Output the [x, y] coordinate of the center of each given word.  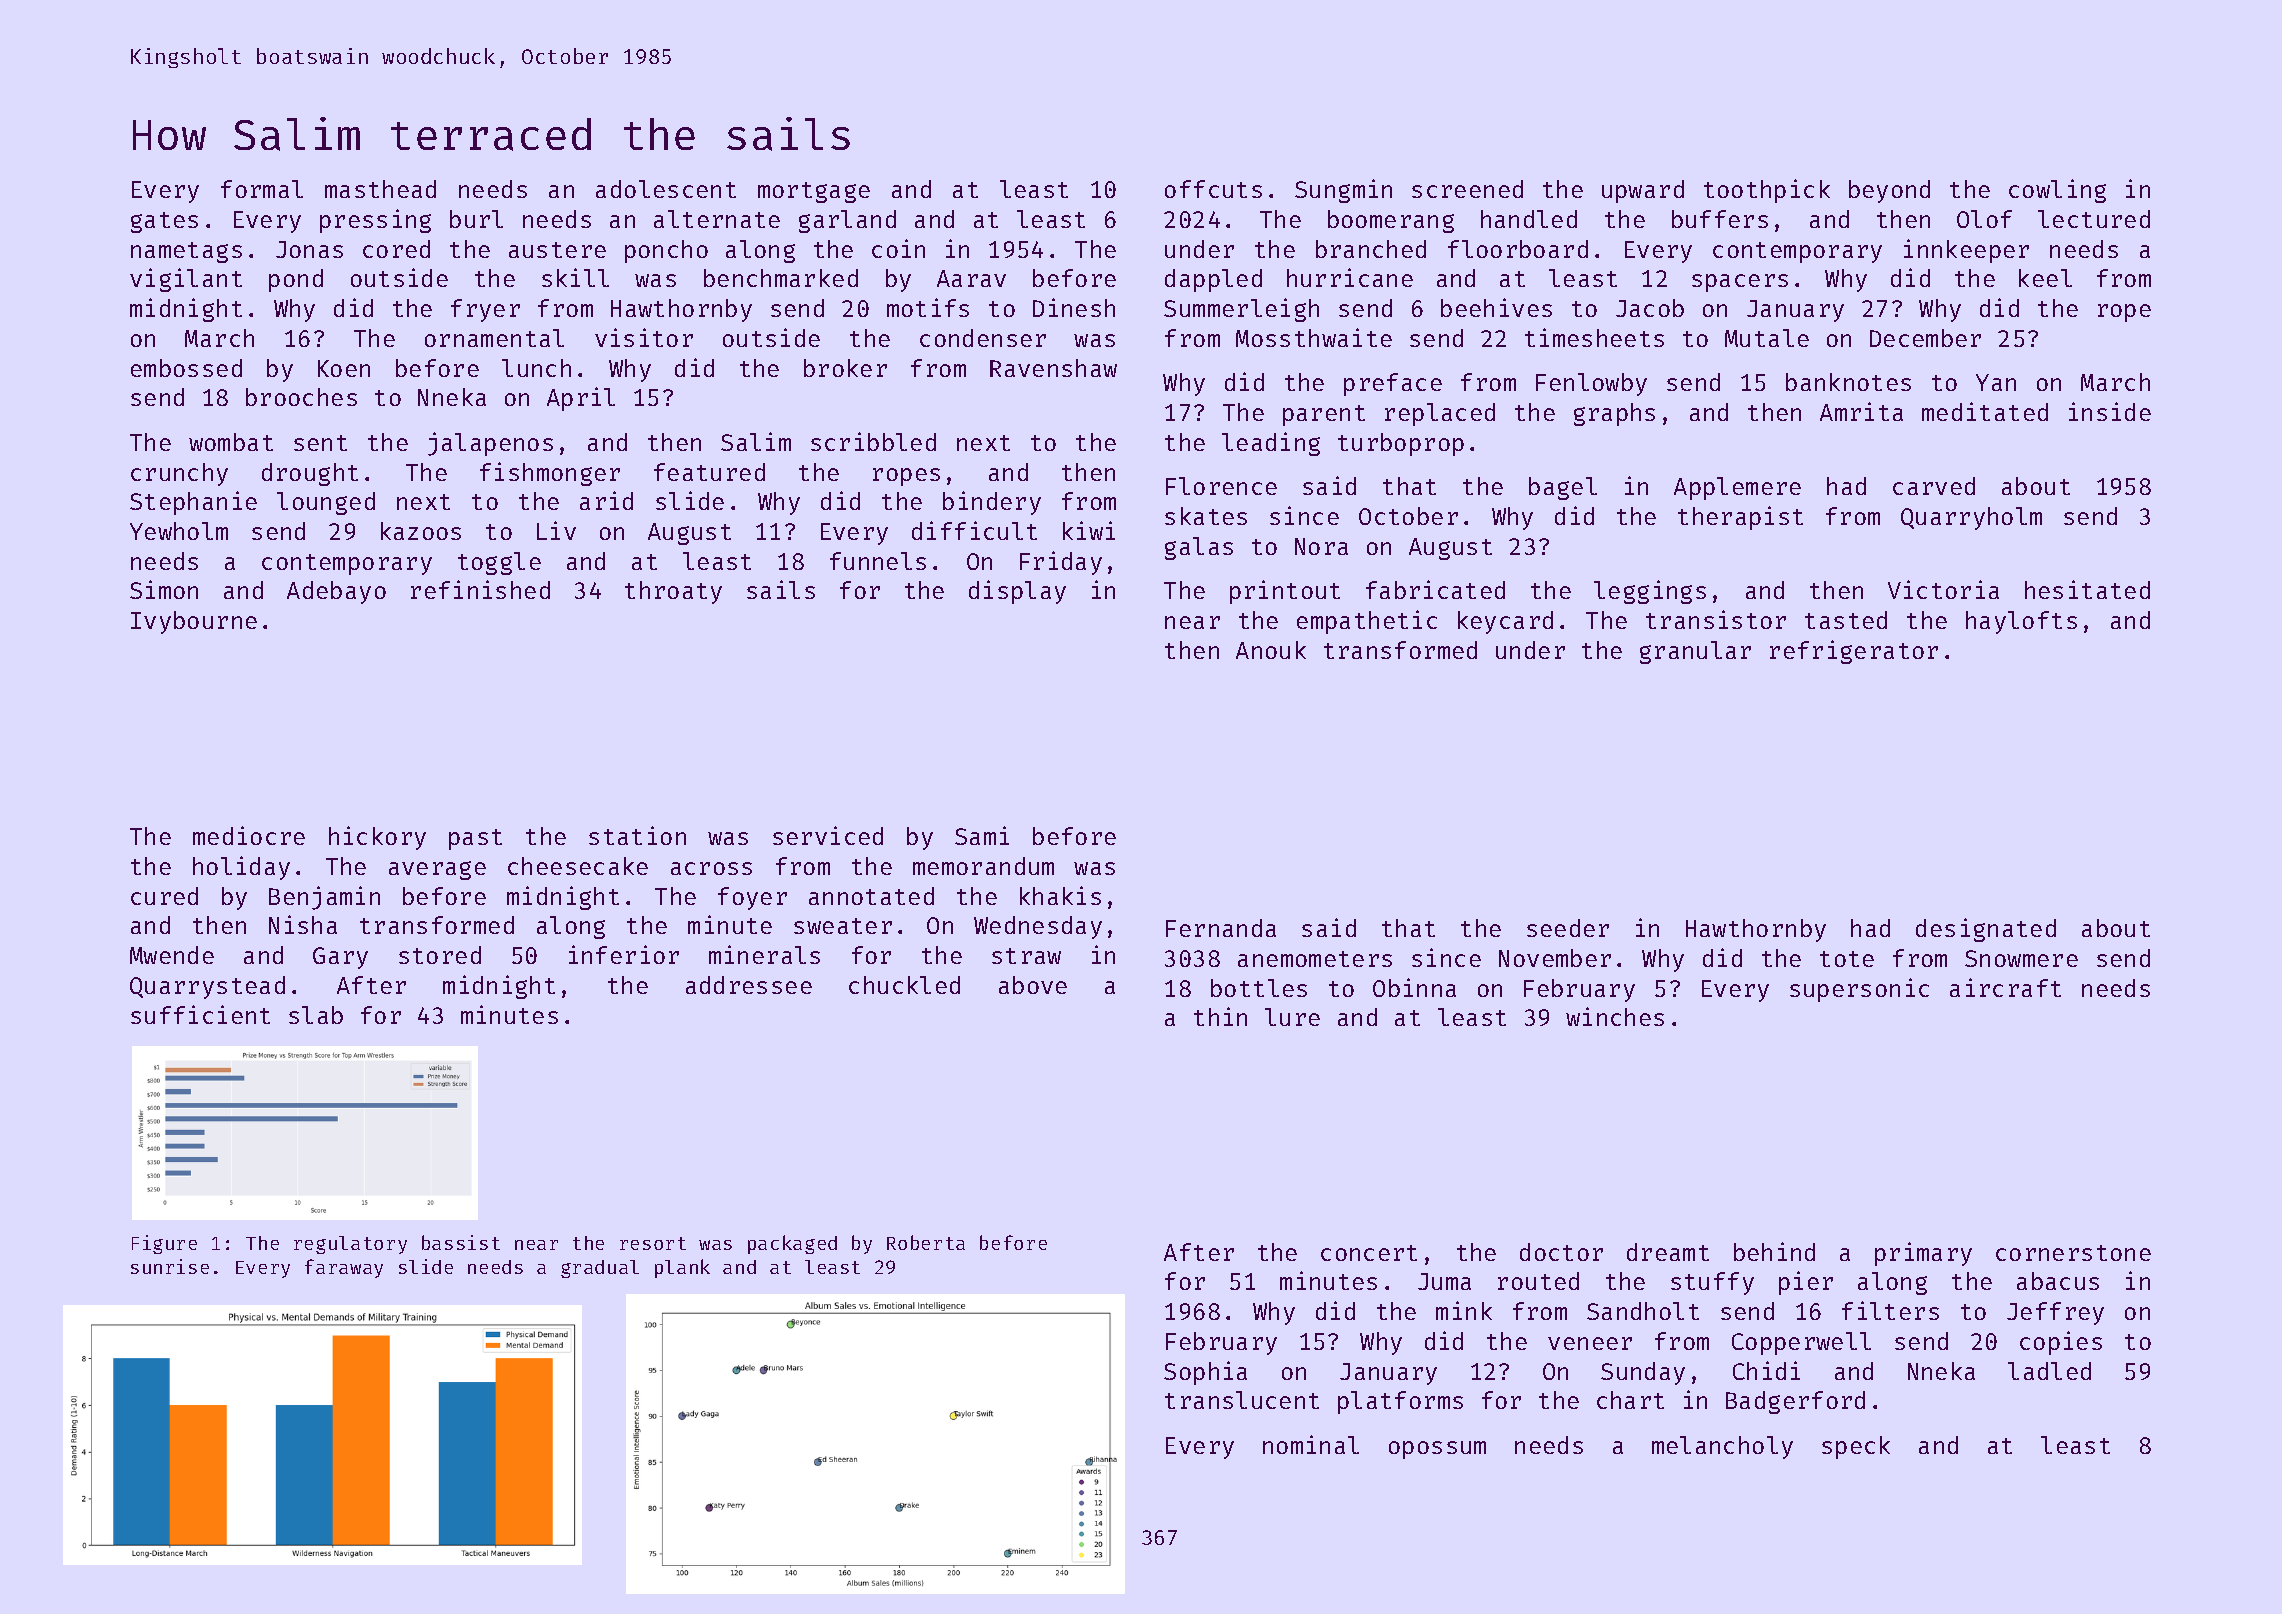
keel [2045, 278]
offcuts [1213, 189]
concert [1369, 1253]
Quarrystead [207, 987]
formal [262, 189]
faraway [344, 1268]
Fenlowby [1591, 384]
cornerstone [2073, 1253]
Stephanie [193, 503]
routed [1538, 1281]
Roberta [926, 1242]
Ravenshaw [1053, 368]
